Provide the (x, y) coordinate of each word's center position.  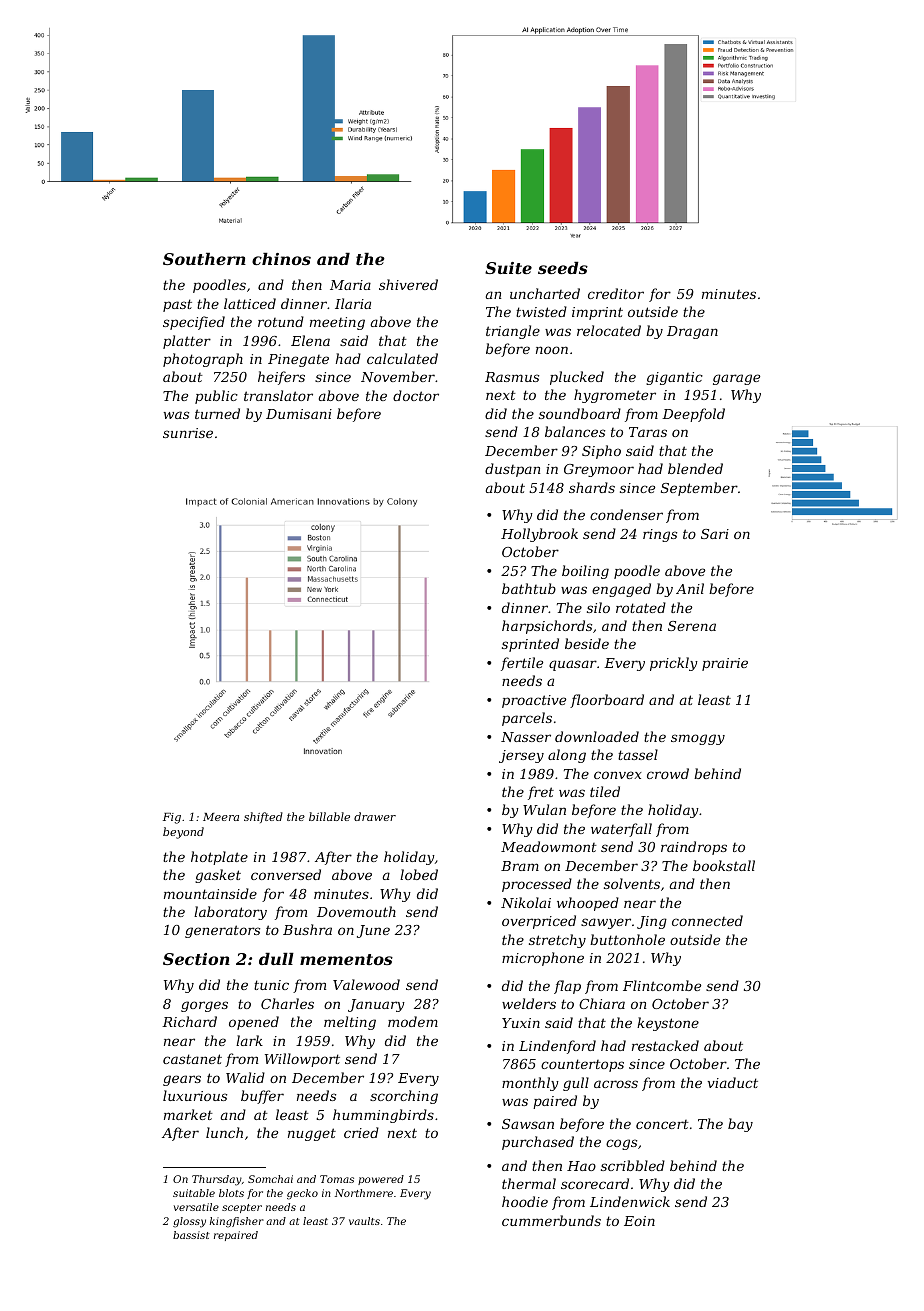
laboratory (230, 913)
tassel (638, 754)
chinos (281, 259)
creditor (616, 293)
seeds (563, 268)
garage (736, 379)
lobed (419, 874)
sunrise (188, 433)
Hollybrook (539, 535)
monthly (530, 1084)
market (188, 1114)
